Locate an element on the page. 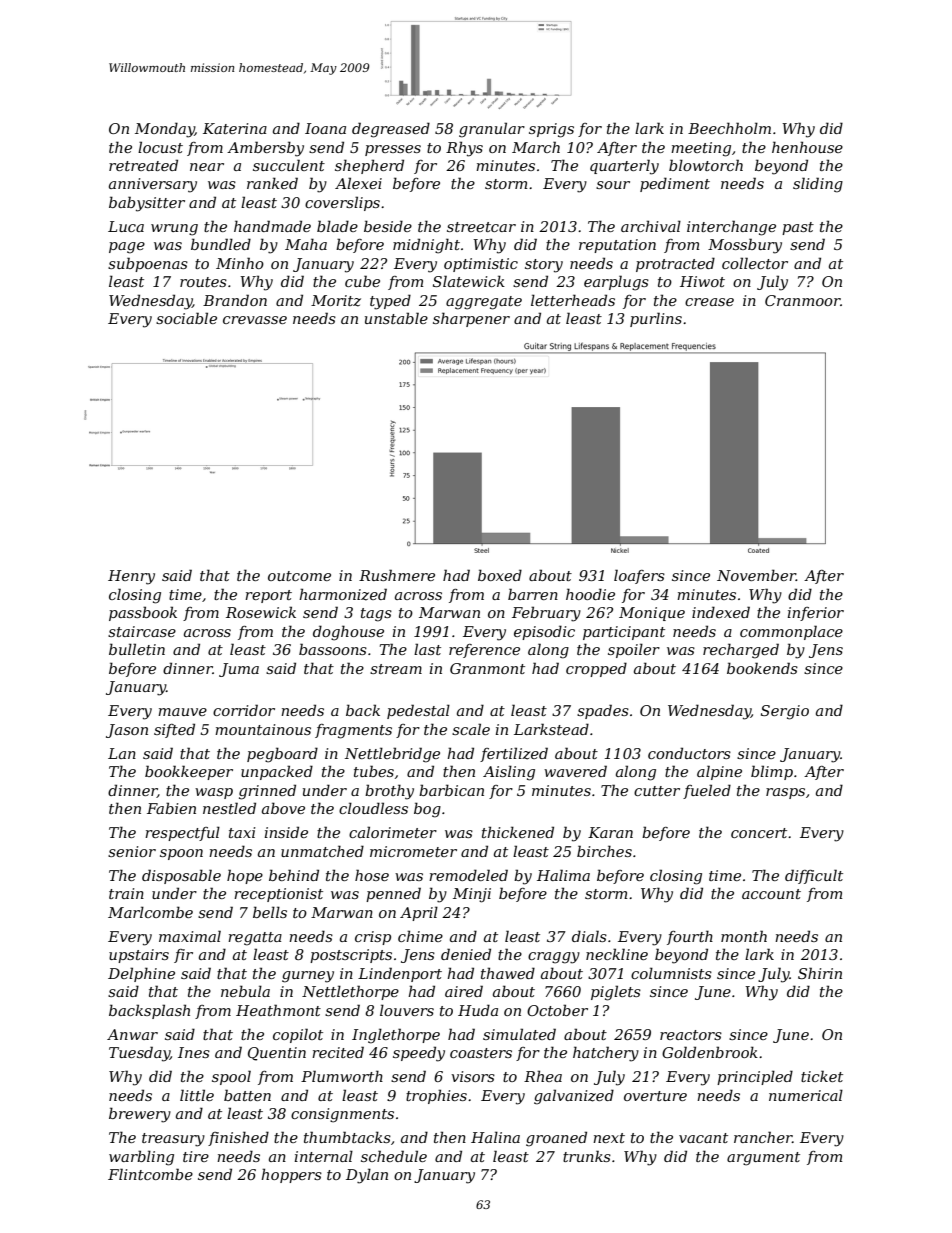  near is located at coordinates (207, 167).
